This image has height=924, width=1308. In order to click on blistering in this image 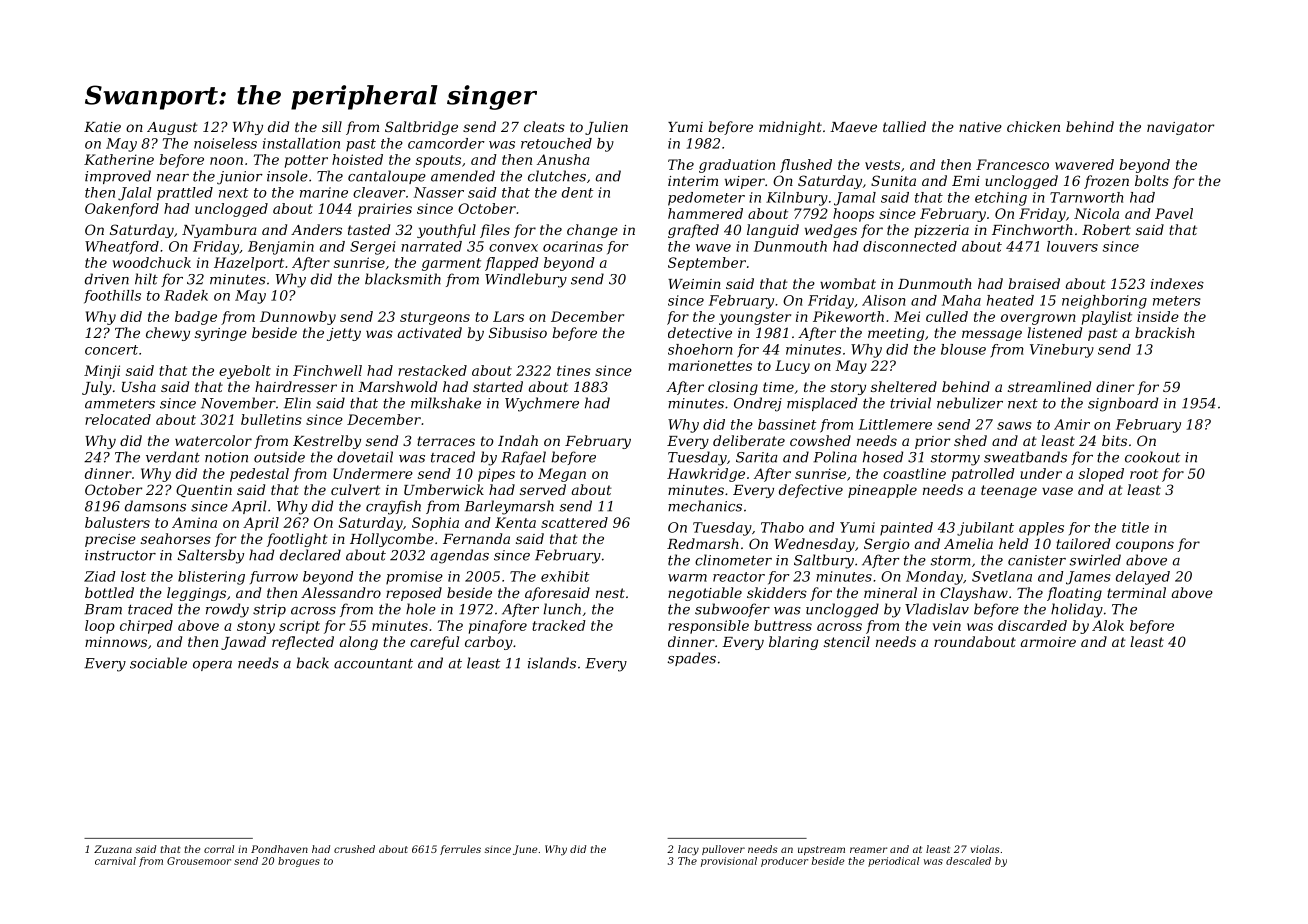, I will do `click(211, 578)`.
